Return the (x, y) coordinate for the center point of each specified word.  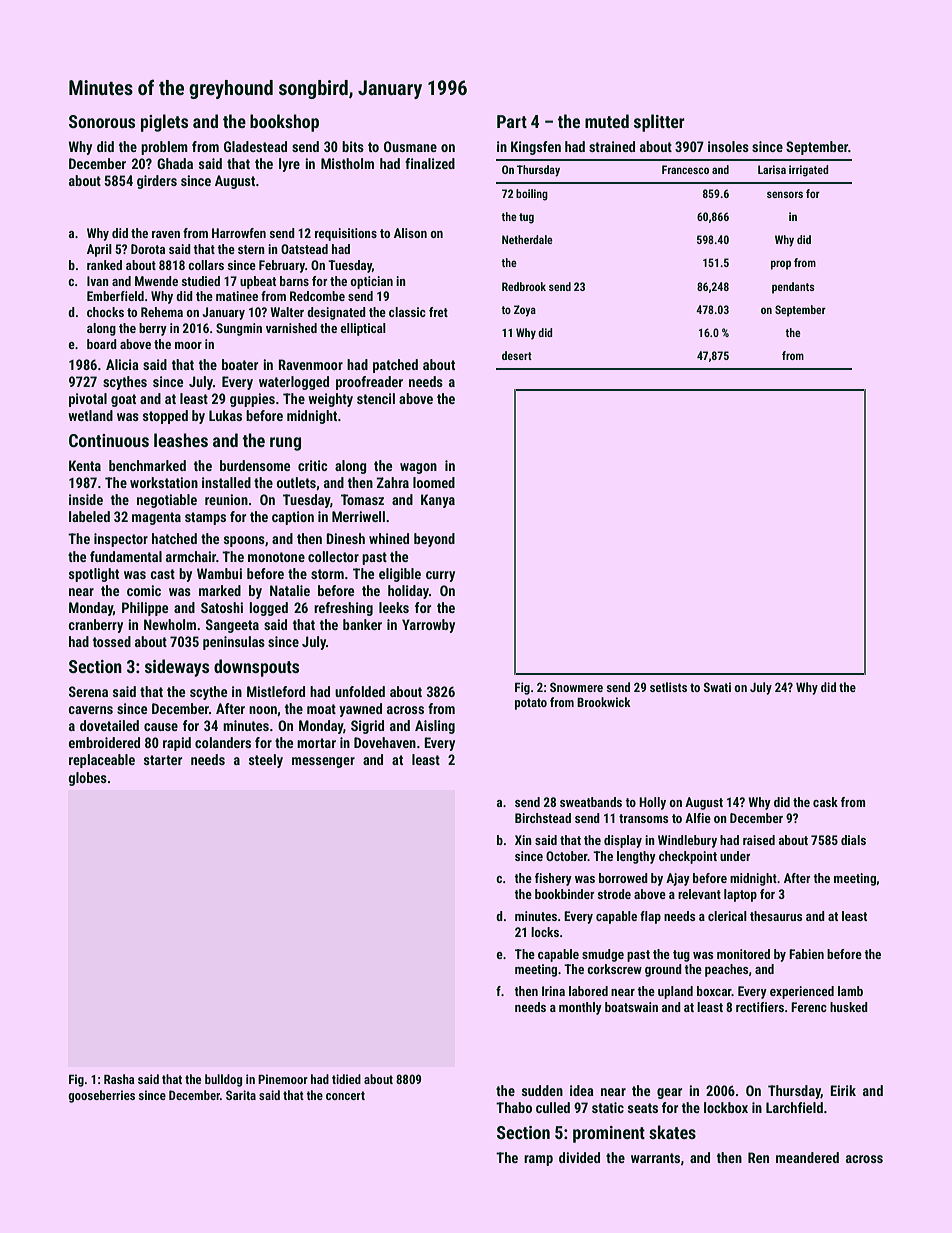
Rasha (119, 1079)
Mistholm (347, 163)
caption (293, 518)
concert (345, 1095)
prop (781, 265)
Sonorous (102, 121)
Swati (717, 687)
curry (440, 576)
